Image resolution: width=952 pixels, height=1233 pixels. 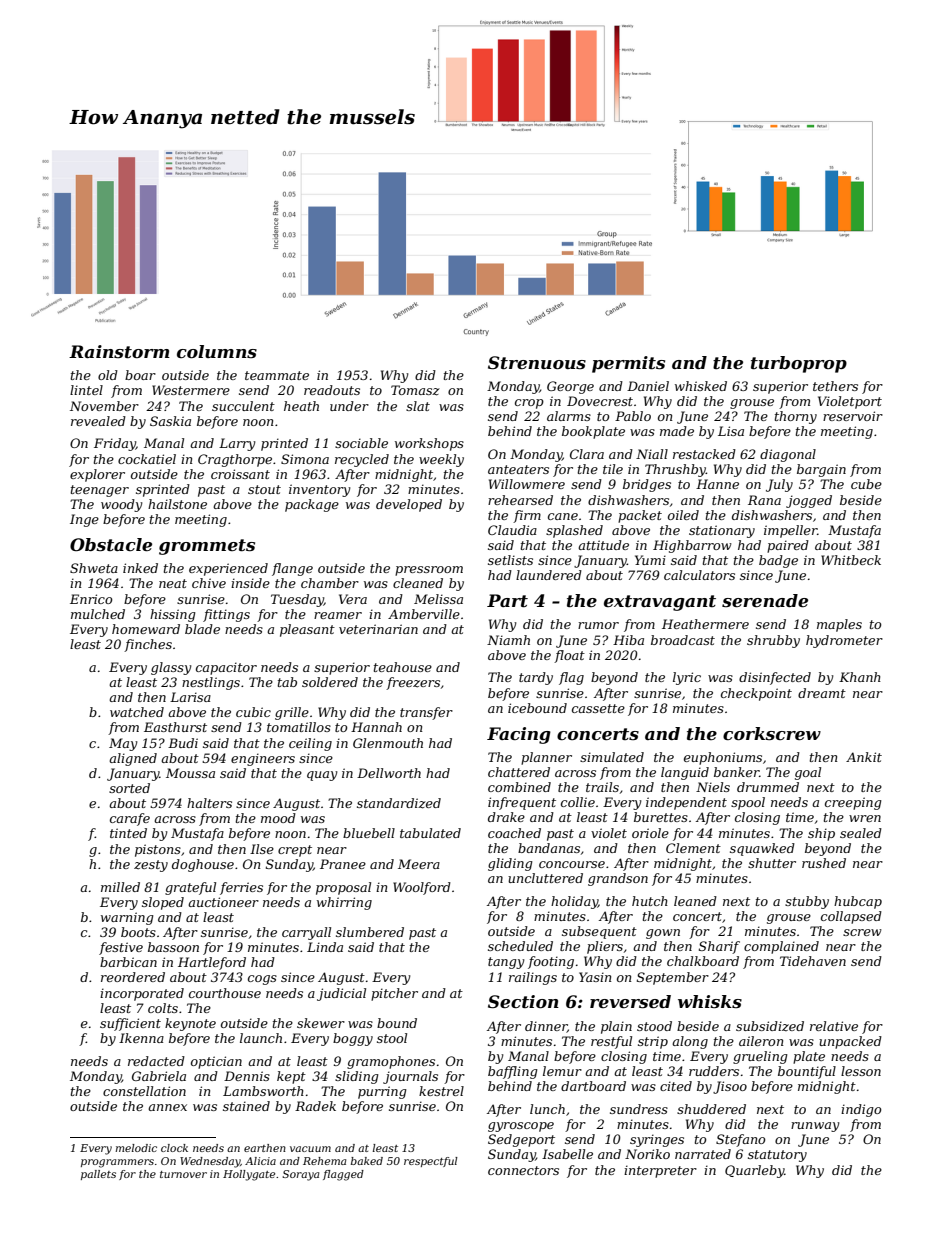 What do you see at coordinates (772, 863) in the image?
I see `shutter` at bounding box center [772, 863].
